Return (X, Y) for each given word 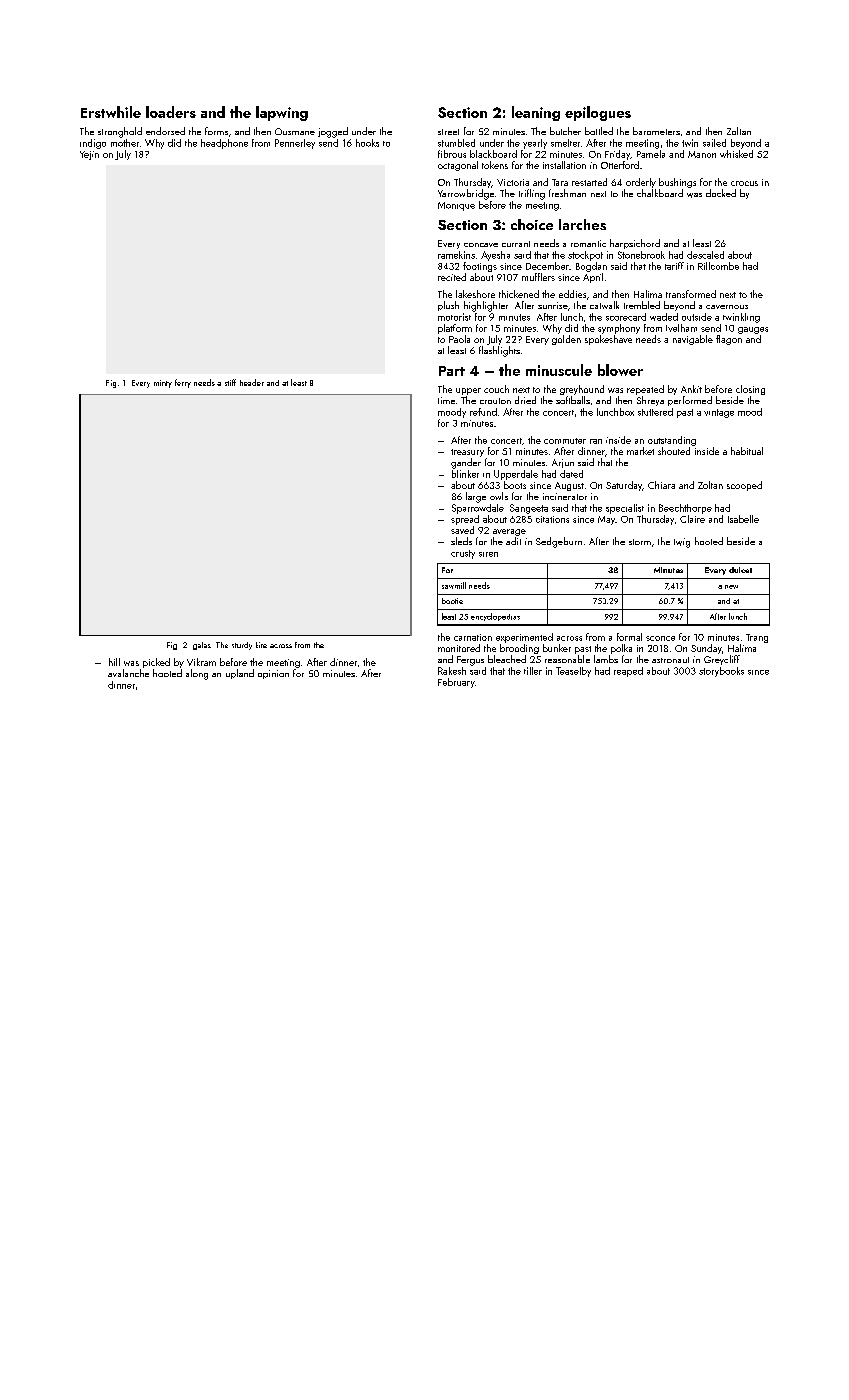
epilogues (598, 113)
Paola (459, 339)
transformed (691, 294)
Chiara (661, 485)
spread (465, 520)
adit (513, 541)
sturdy (242, 646)
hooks (367, 143)
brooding (519, 649)
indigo (93, 144)
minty (163, 384)
